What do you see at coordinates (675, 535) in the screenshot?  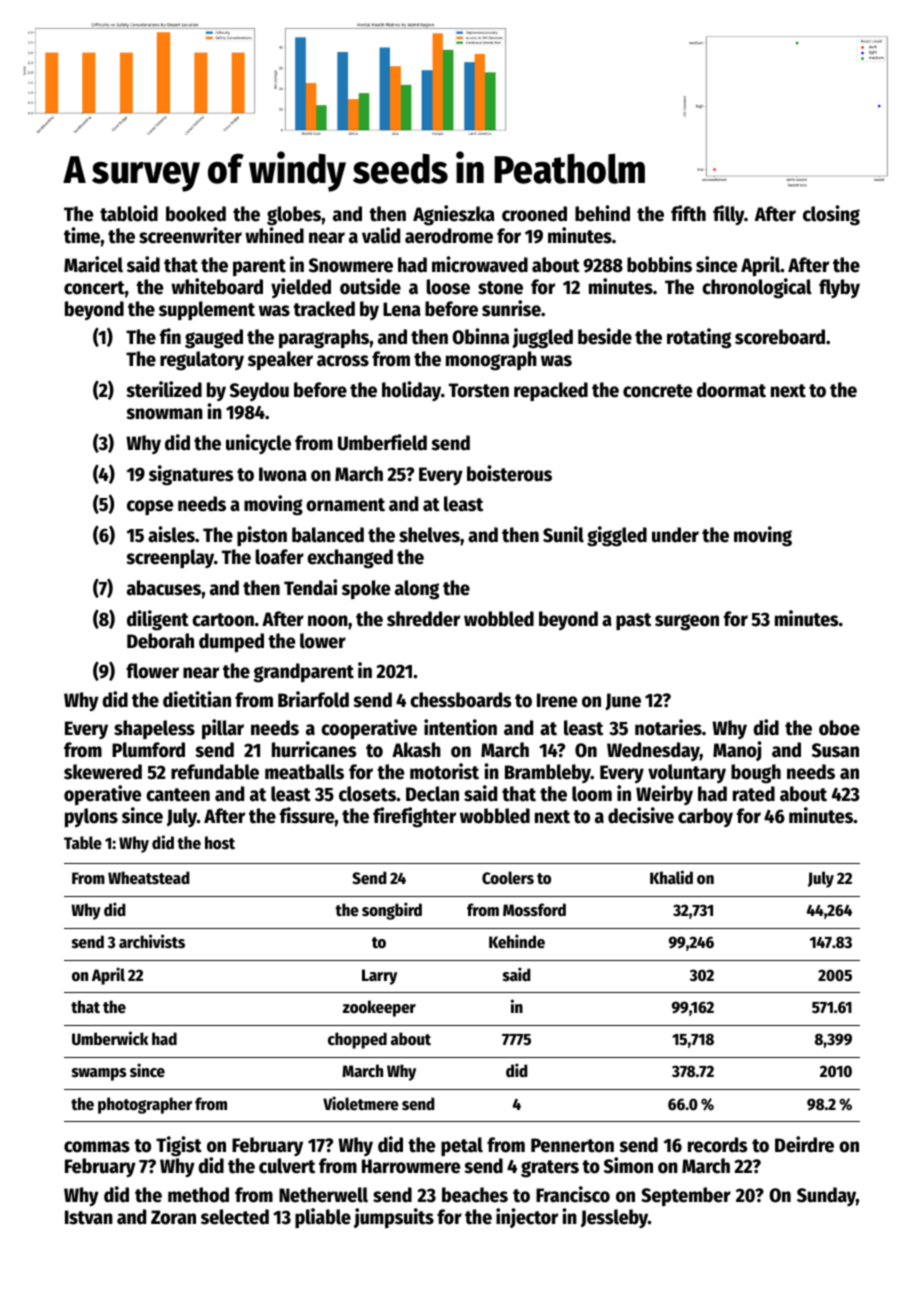 I see `under` at bounding box center [675, 535].
